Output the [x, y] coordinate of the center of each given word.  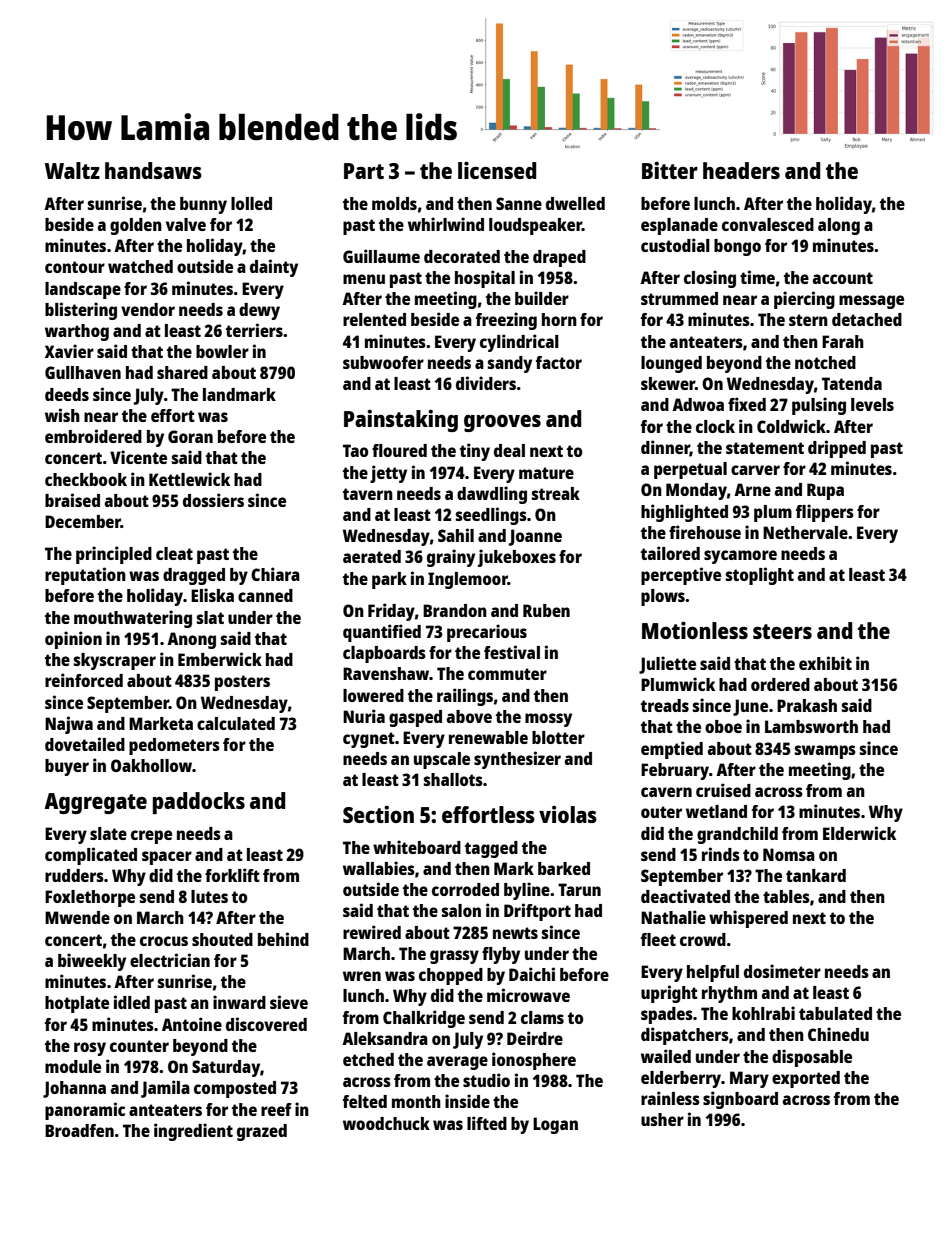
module [73, 1066]
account [843, 278]
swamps [825, 752]
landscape [83, 290]
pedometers [174, 746]
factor [559, 362]
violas [568, 814]
